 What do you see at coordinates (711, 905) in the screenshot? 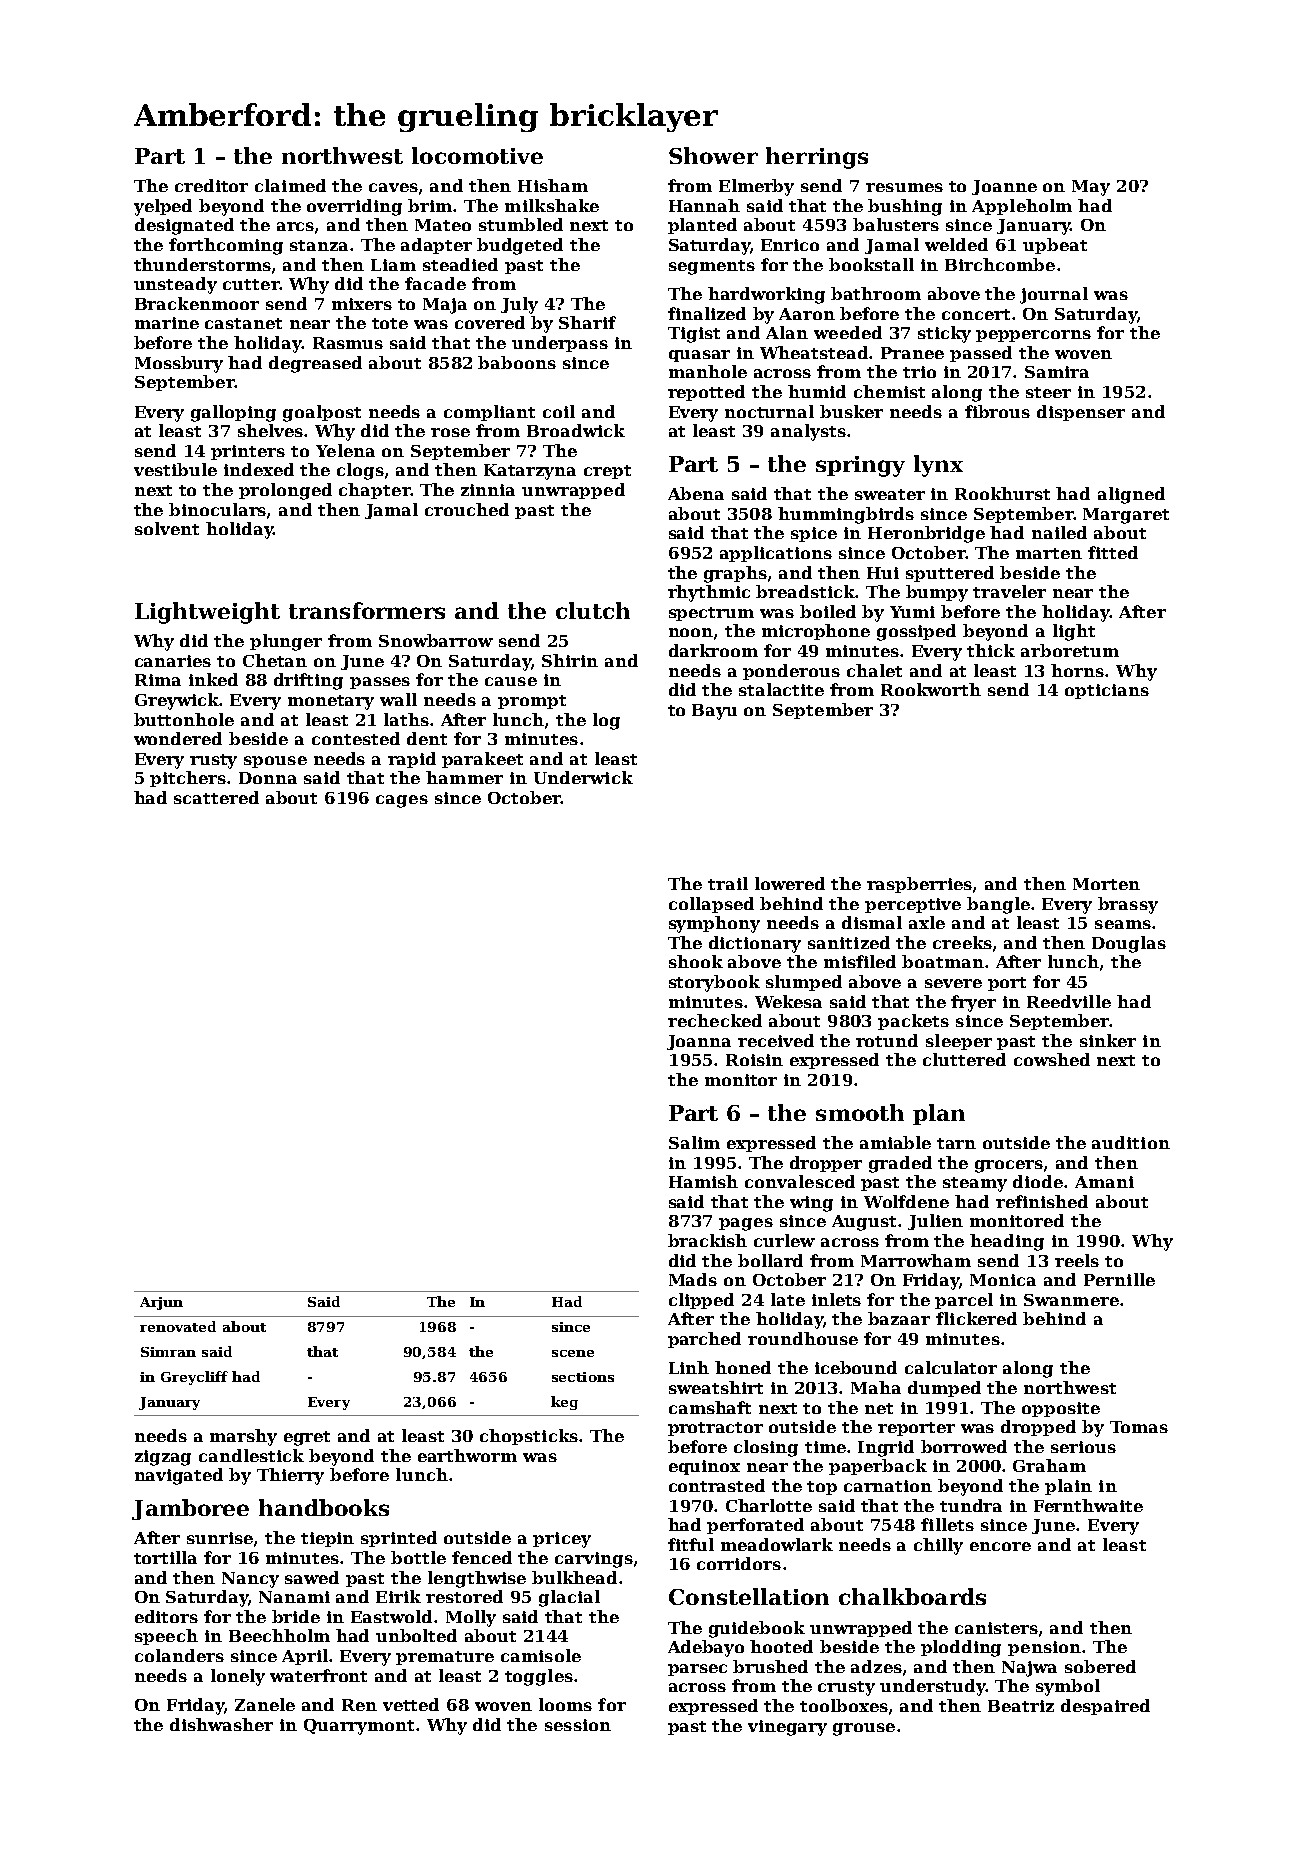
I see `collapsed` at bounding box center [711, 905].
